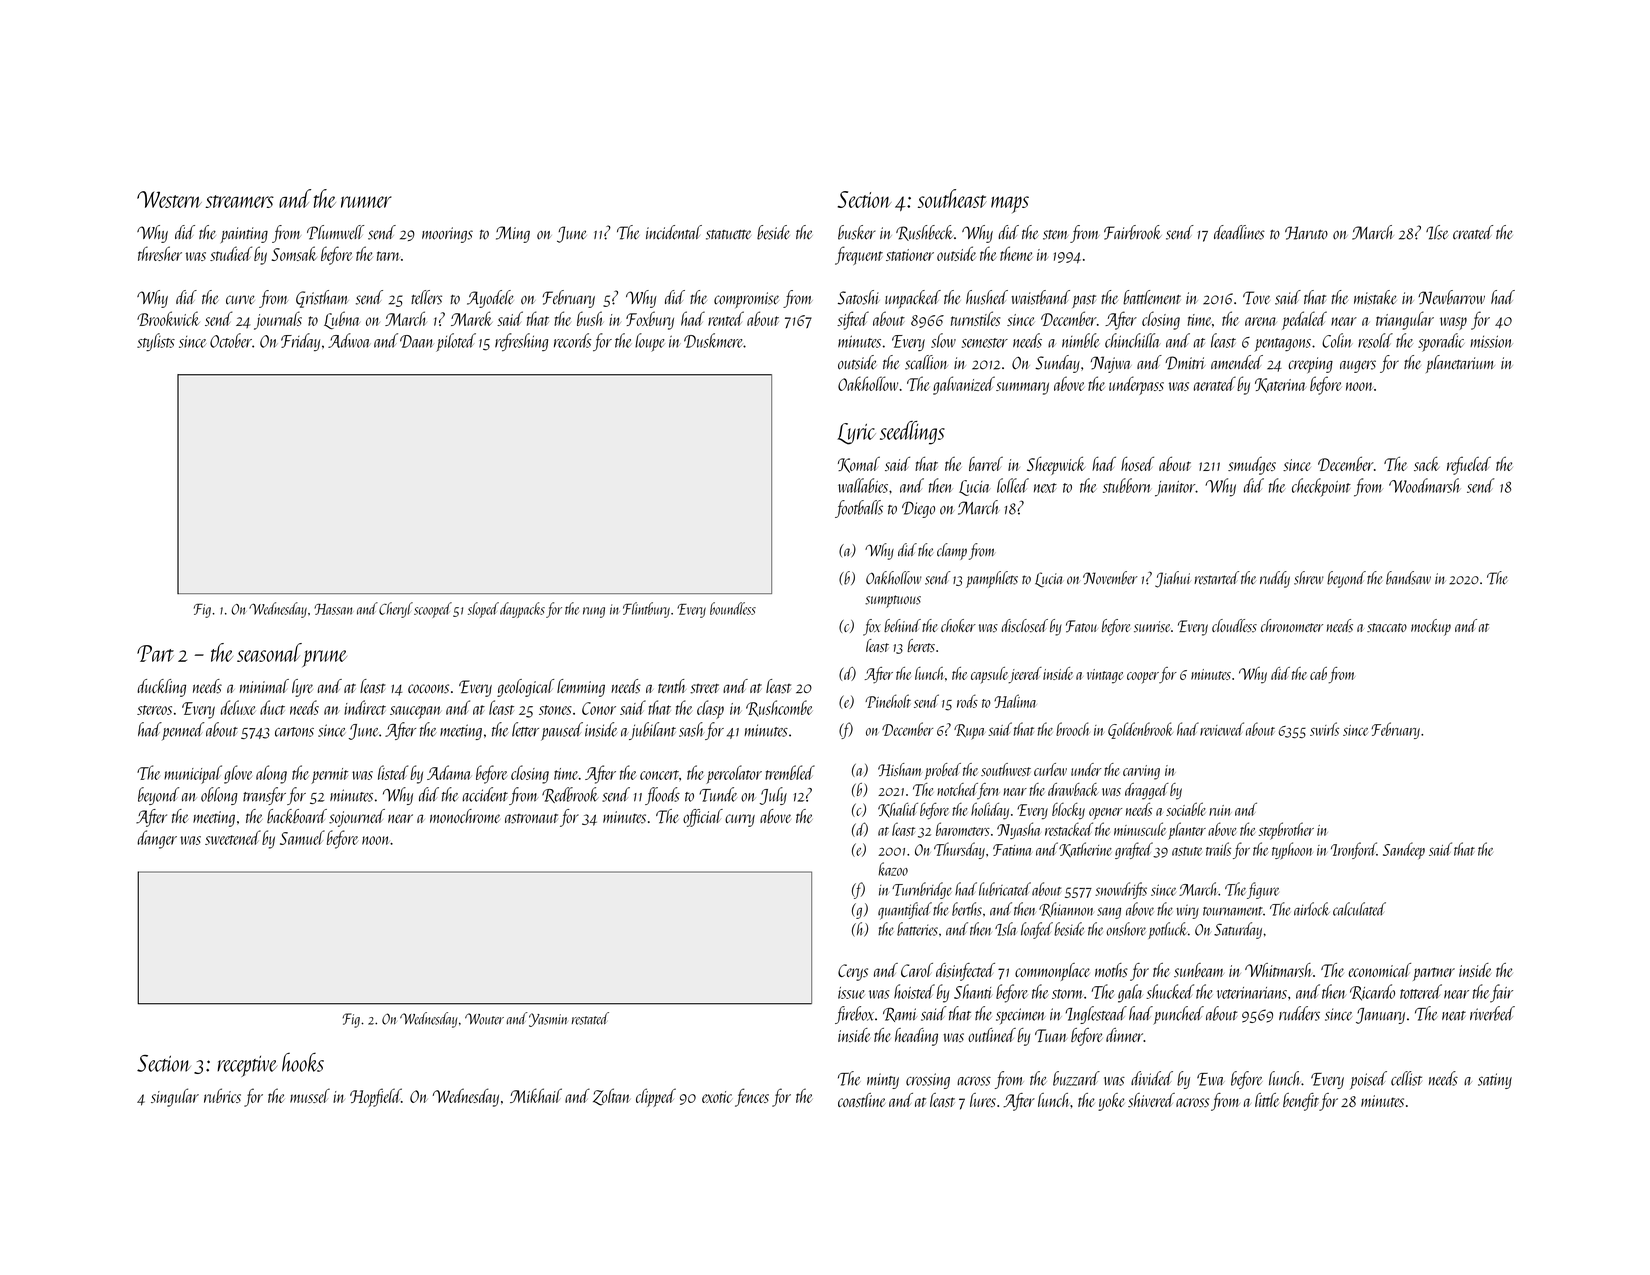 The width and height of the screenshot is (1650, 1275). Describe the element at coordinates (893, 869) in the screenshot. I see `kazoo` at that location.
